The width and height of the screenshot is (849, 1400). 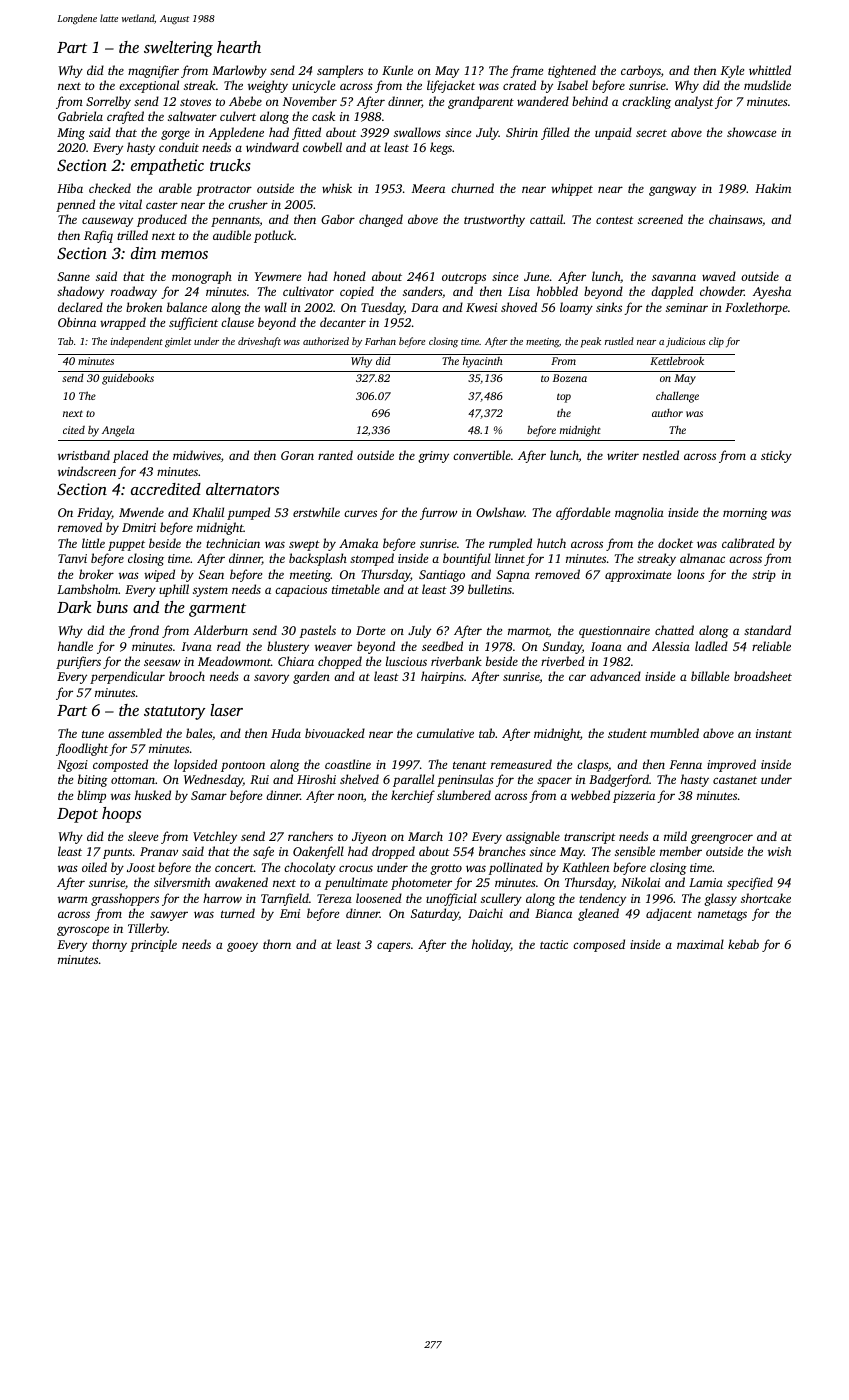 What do you see at coordinates (259, 342) in the screenshot?
I see `driveshaft` at bounding box center [259, 342].
